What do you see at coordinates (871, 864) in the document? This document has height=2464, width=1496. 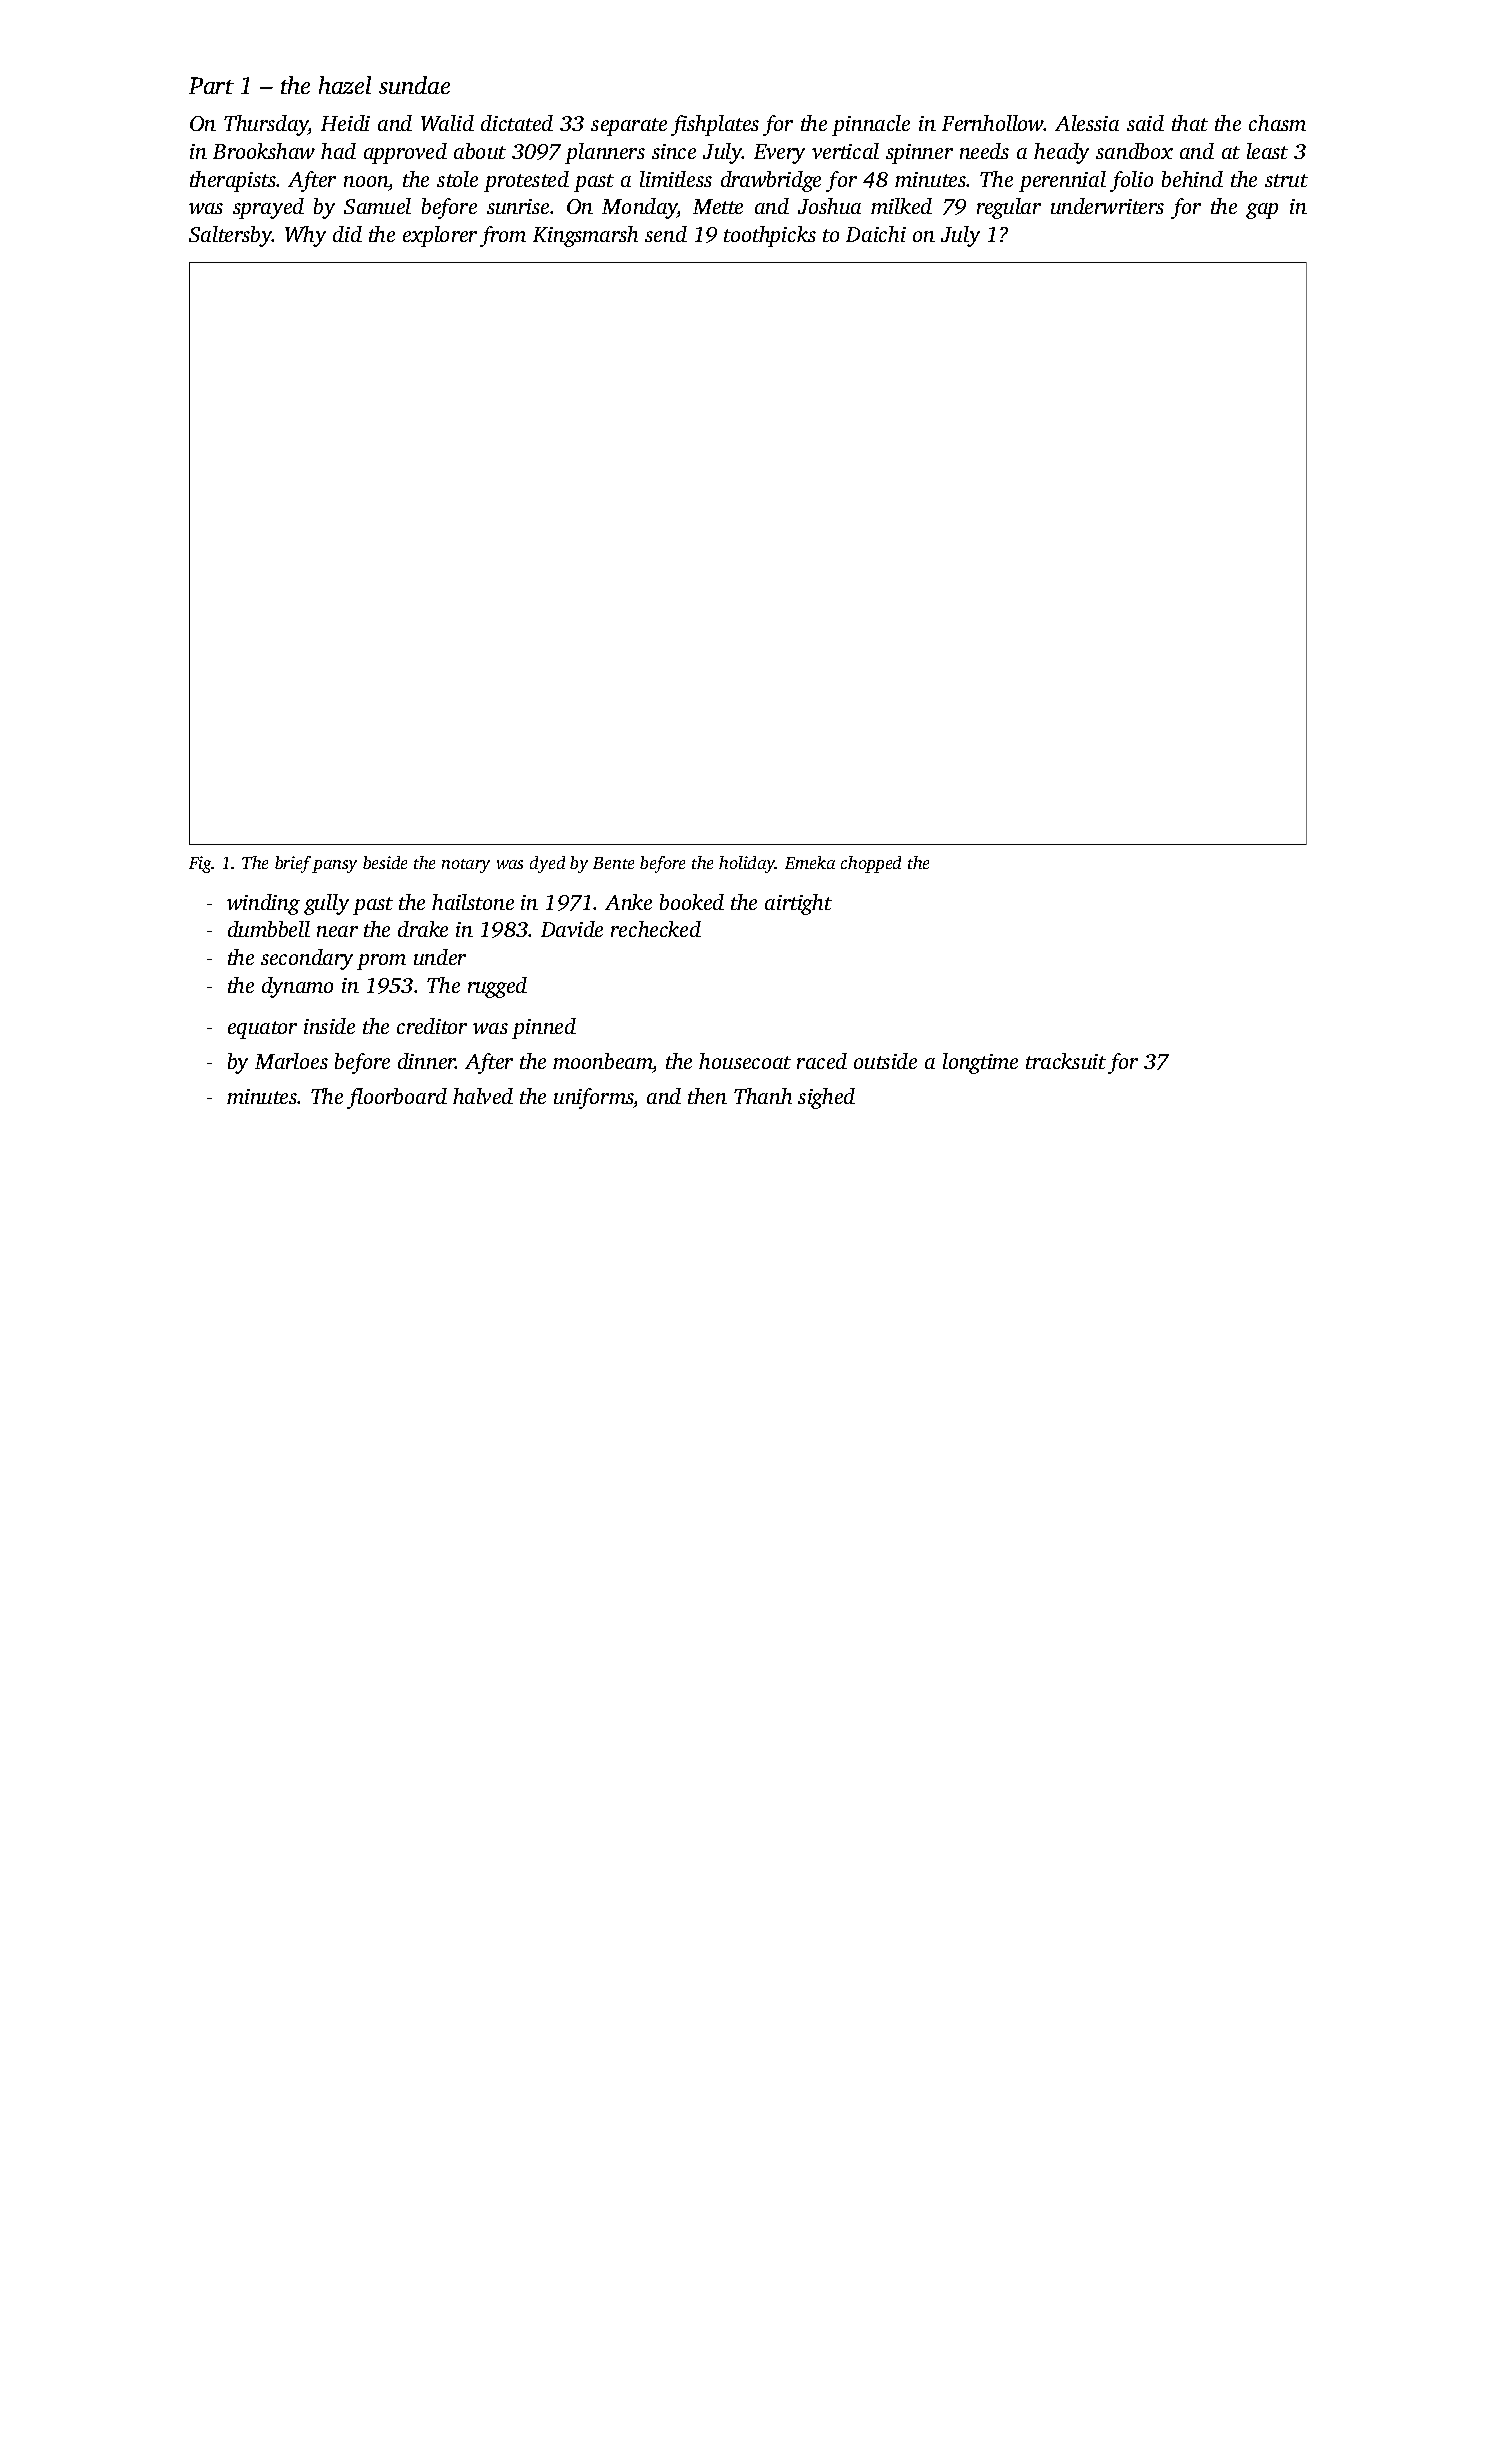 I see `chopped` at bounding box center [871, 864].
